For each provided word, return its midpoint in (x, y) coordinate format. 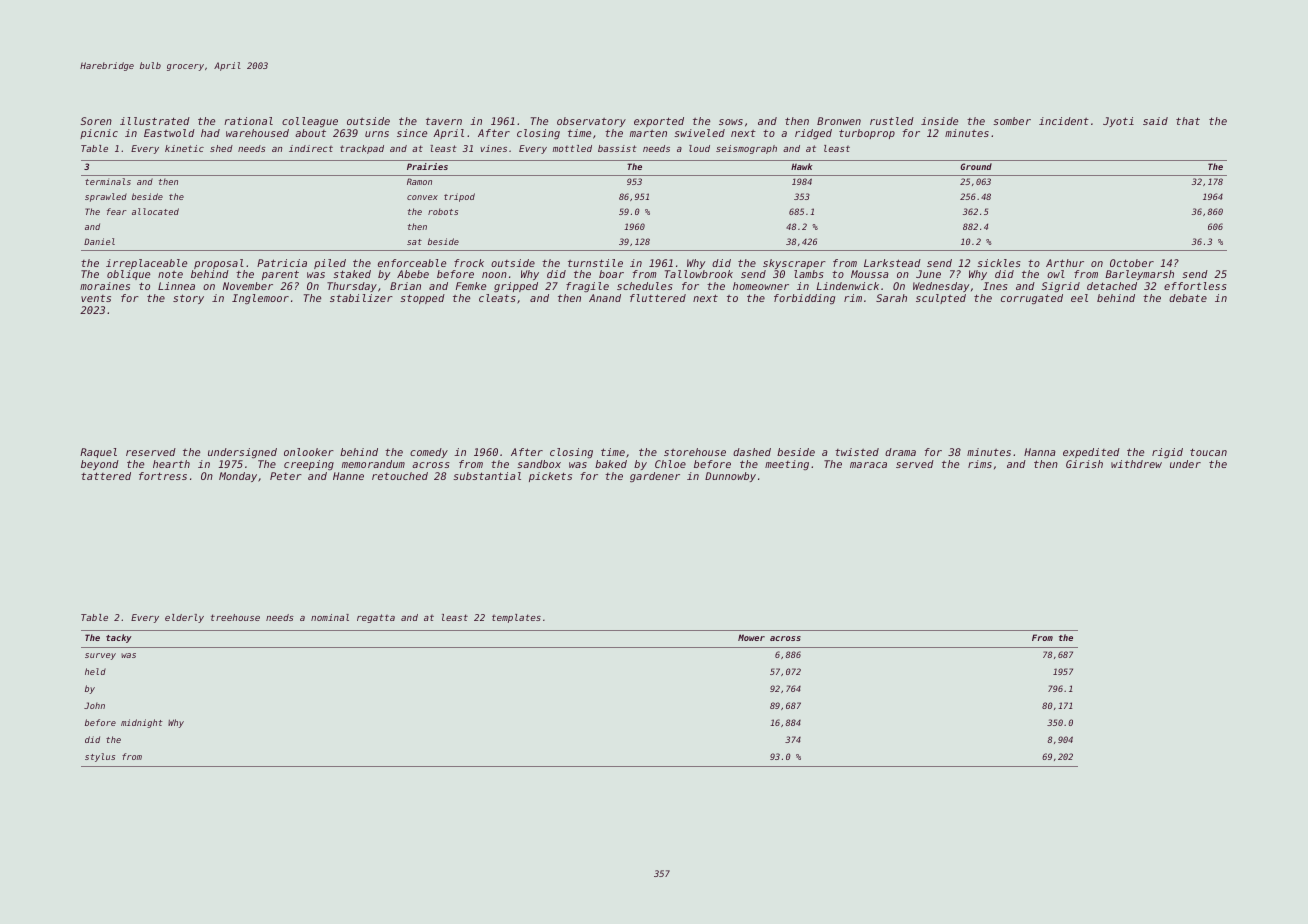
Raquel (98, 453)
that (1188, 121)
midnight (142, 723)
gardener (655, 477)
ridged (813, 134)
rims (980, 464)
